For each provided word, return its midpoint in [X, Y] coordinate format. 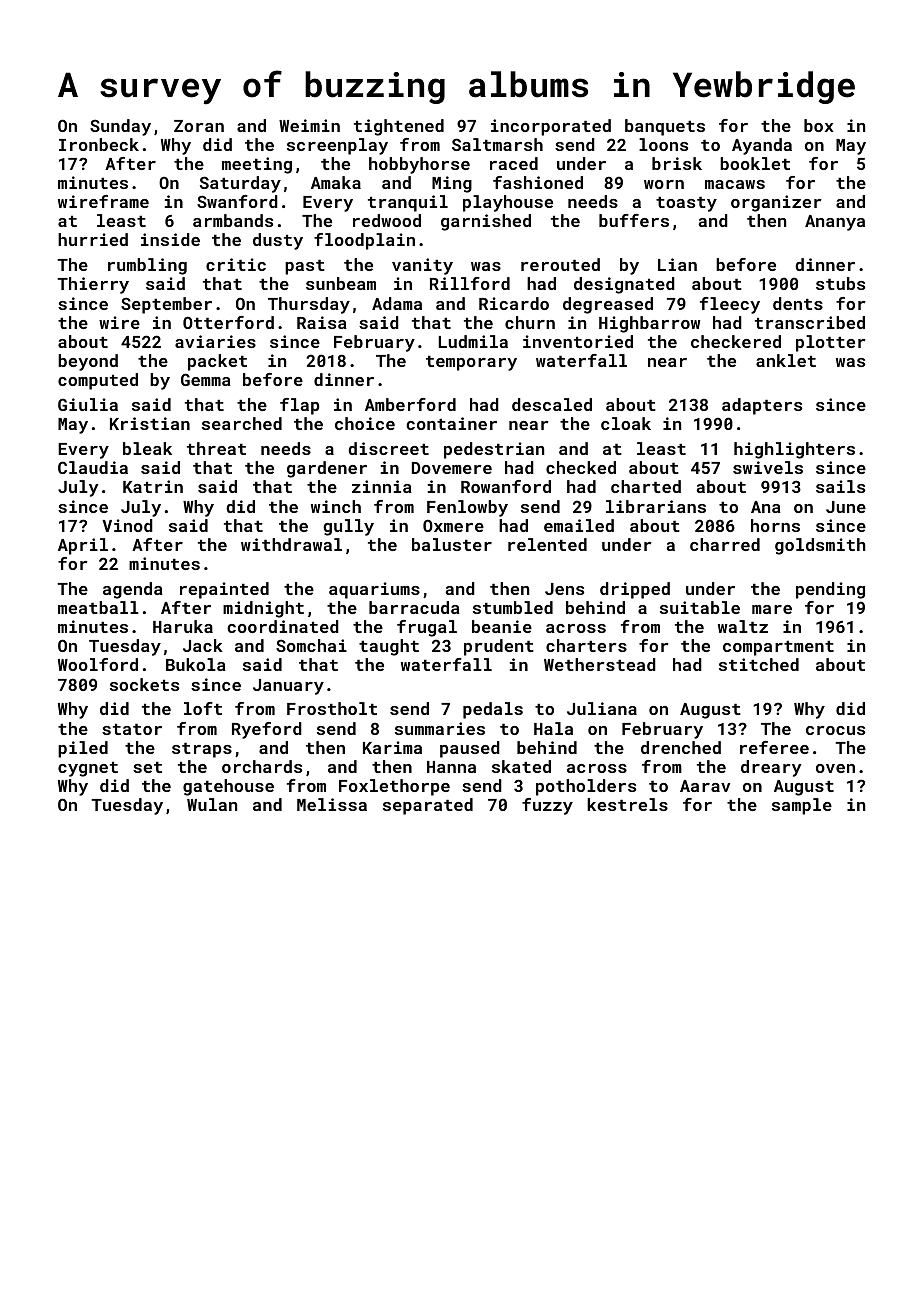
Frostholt [332, 708]
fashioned [538, 182]
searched [242, 423]
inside [170, 239]
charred [725, 544]
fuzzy [547, 806]
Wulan [212, 804]
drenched [681, 747]
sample [802, 806]
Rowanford [506, 486]
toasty [686, 204]
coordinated [283, 626]
